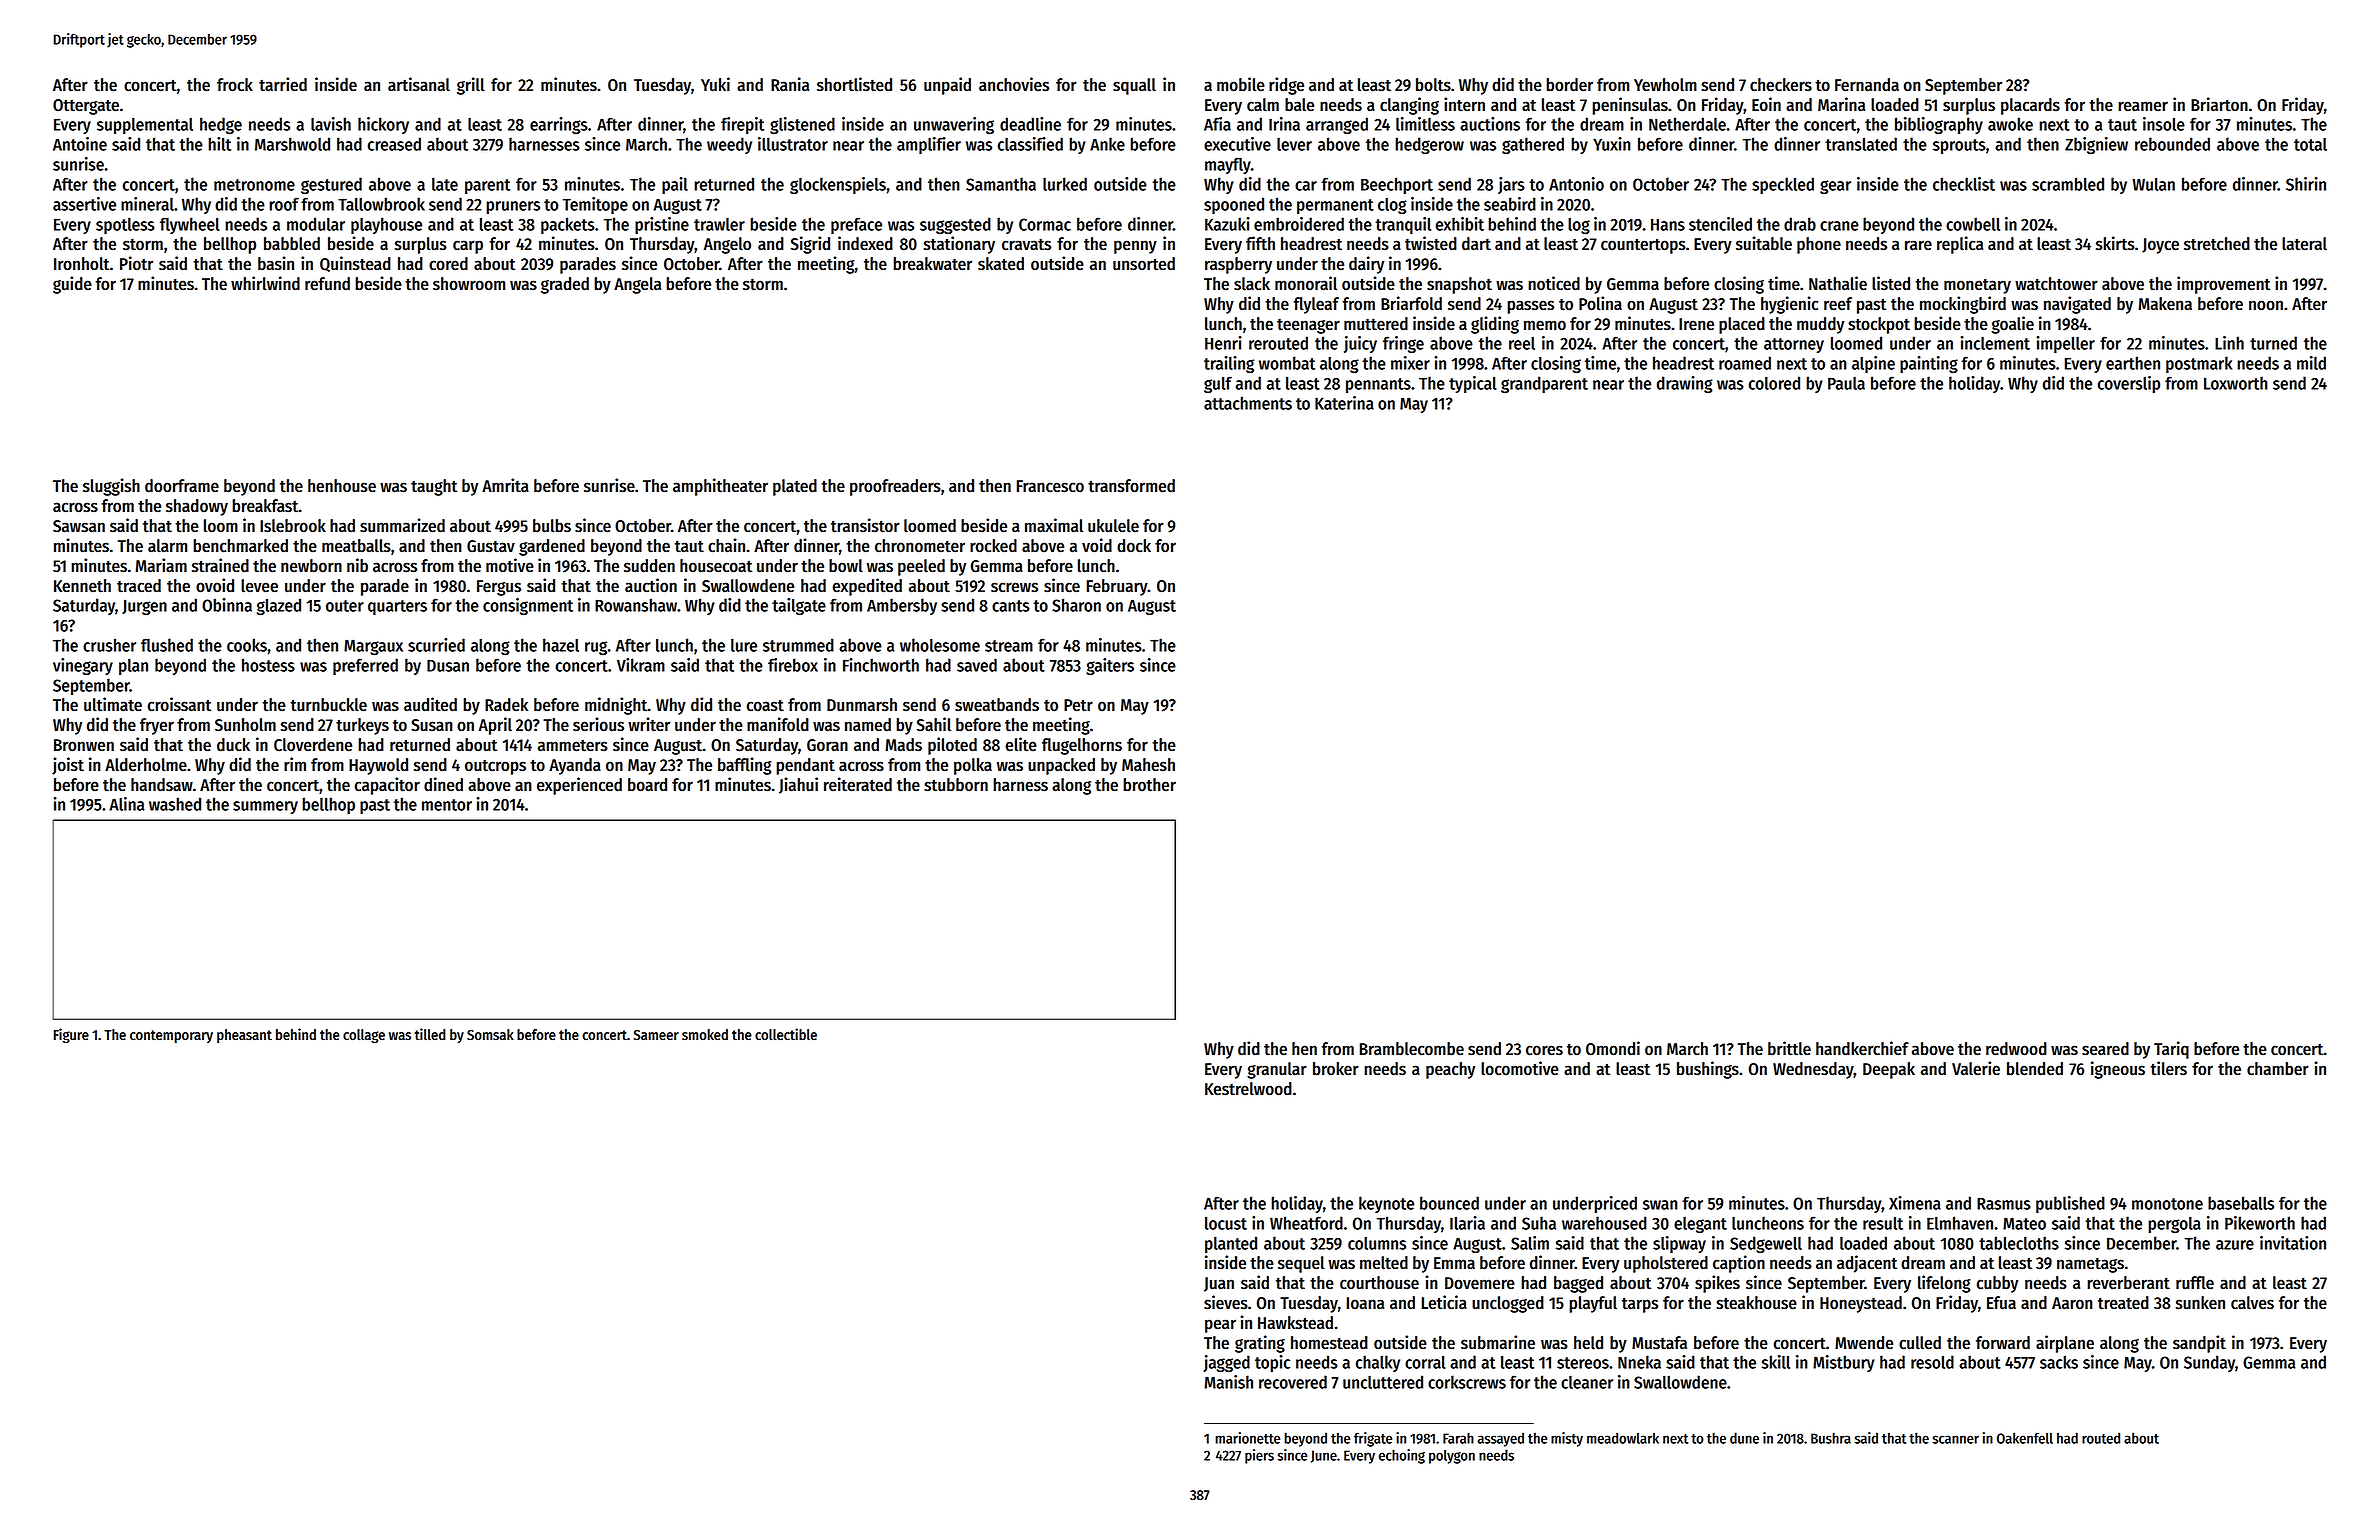 The image size is (2380, 1540). What do you see at coordinates (1639, 1362) in the screenshot?
I see `Nneka` at bounding box center [1639, 1362].
